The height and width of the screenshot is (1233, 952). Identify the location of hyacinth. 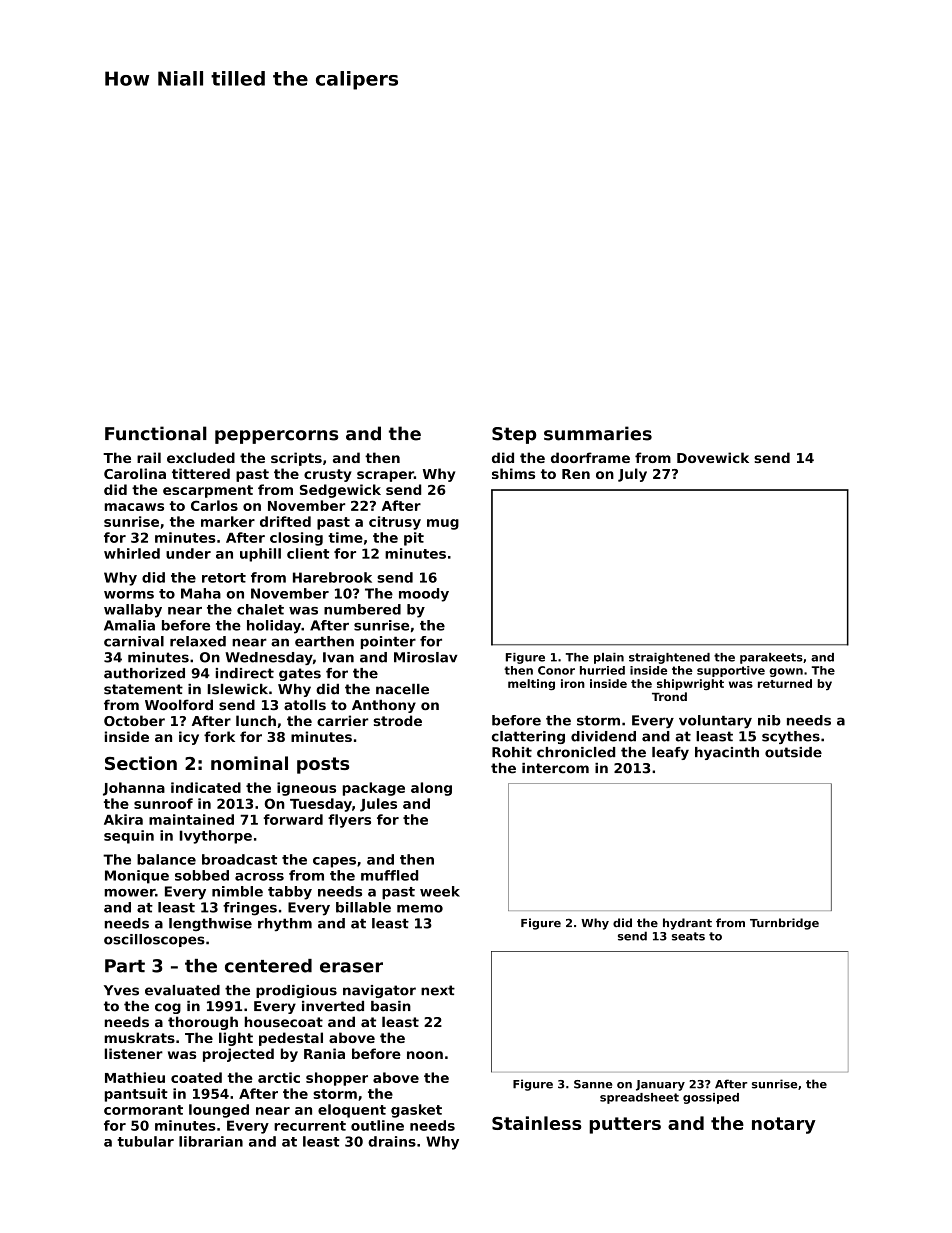
(727, 753).
